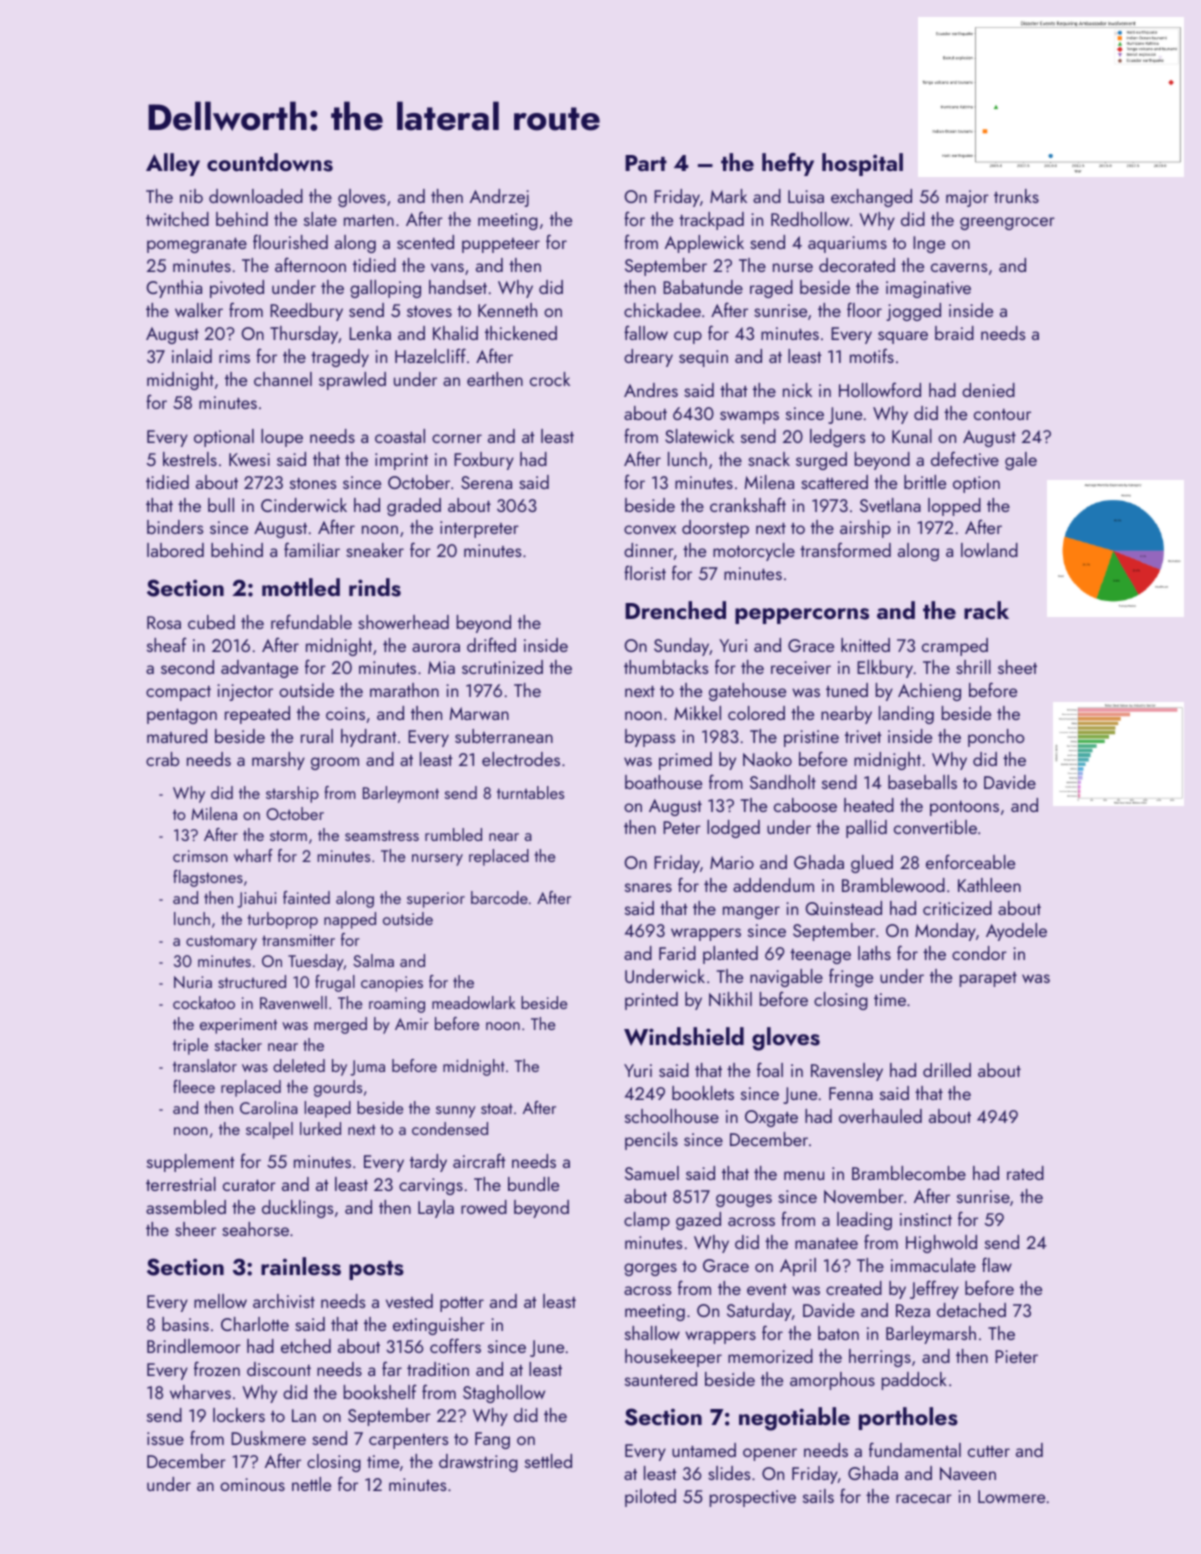 The height and width of the page is (1554, 1201). I want to click on Salma, so click(373, 960).
